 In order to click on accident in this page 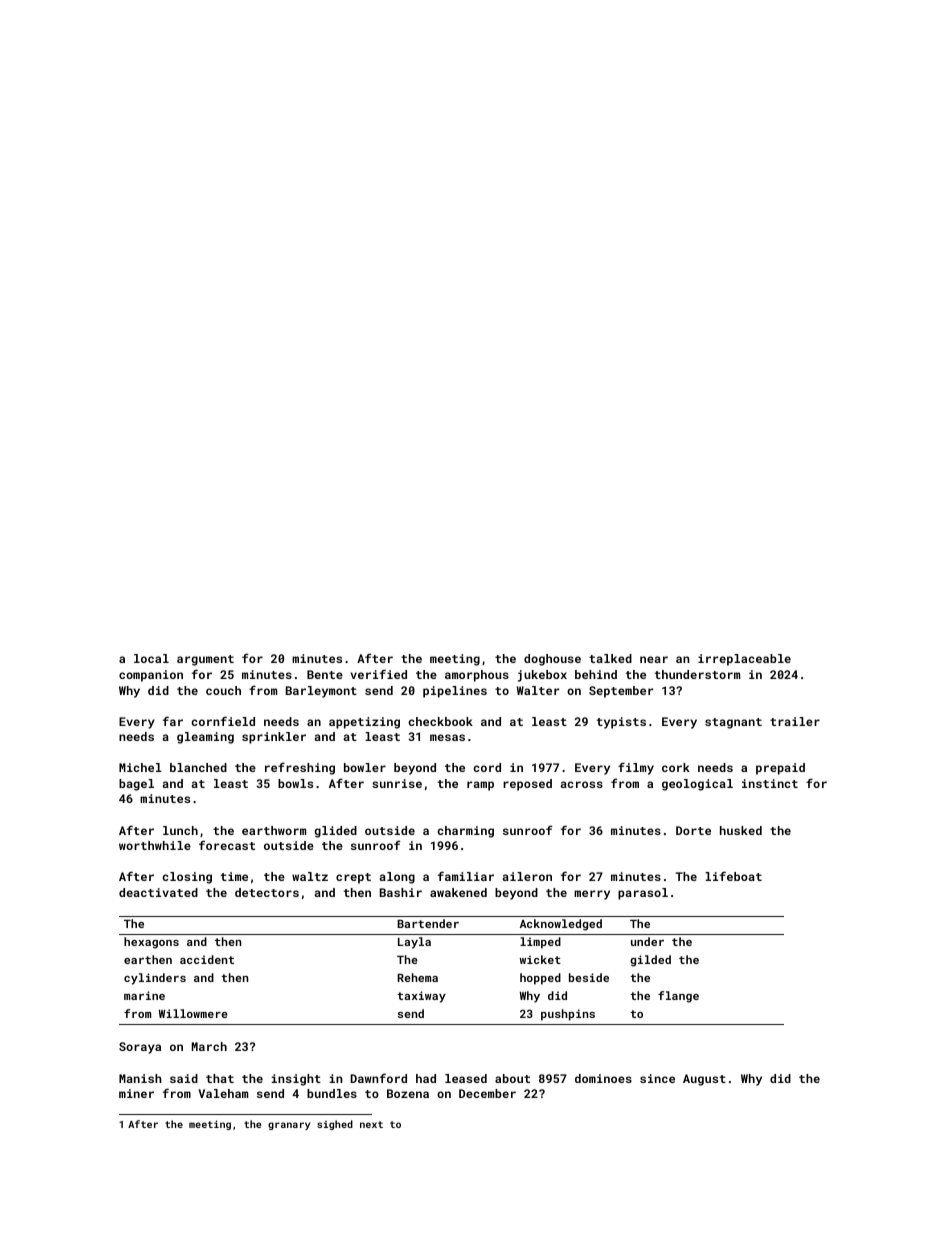, I will do `click(207, 959)`.
